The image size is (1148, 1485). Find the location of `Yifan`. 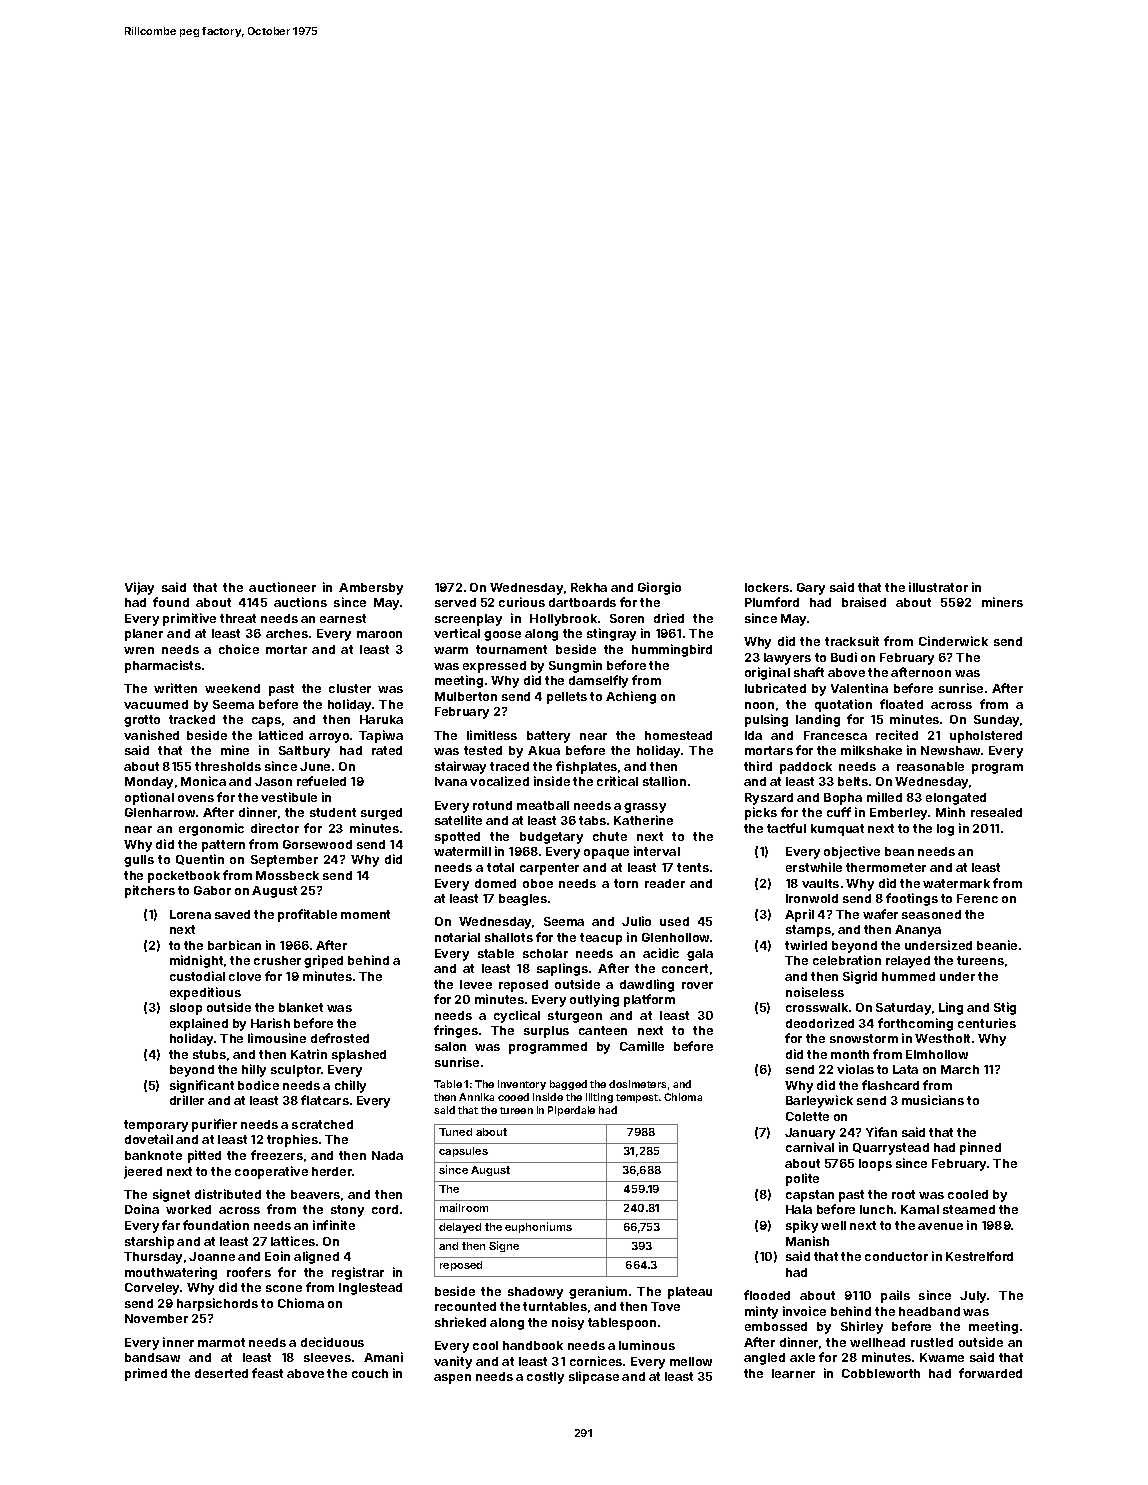

Yifan is located at coordinates (881, 1132).
